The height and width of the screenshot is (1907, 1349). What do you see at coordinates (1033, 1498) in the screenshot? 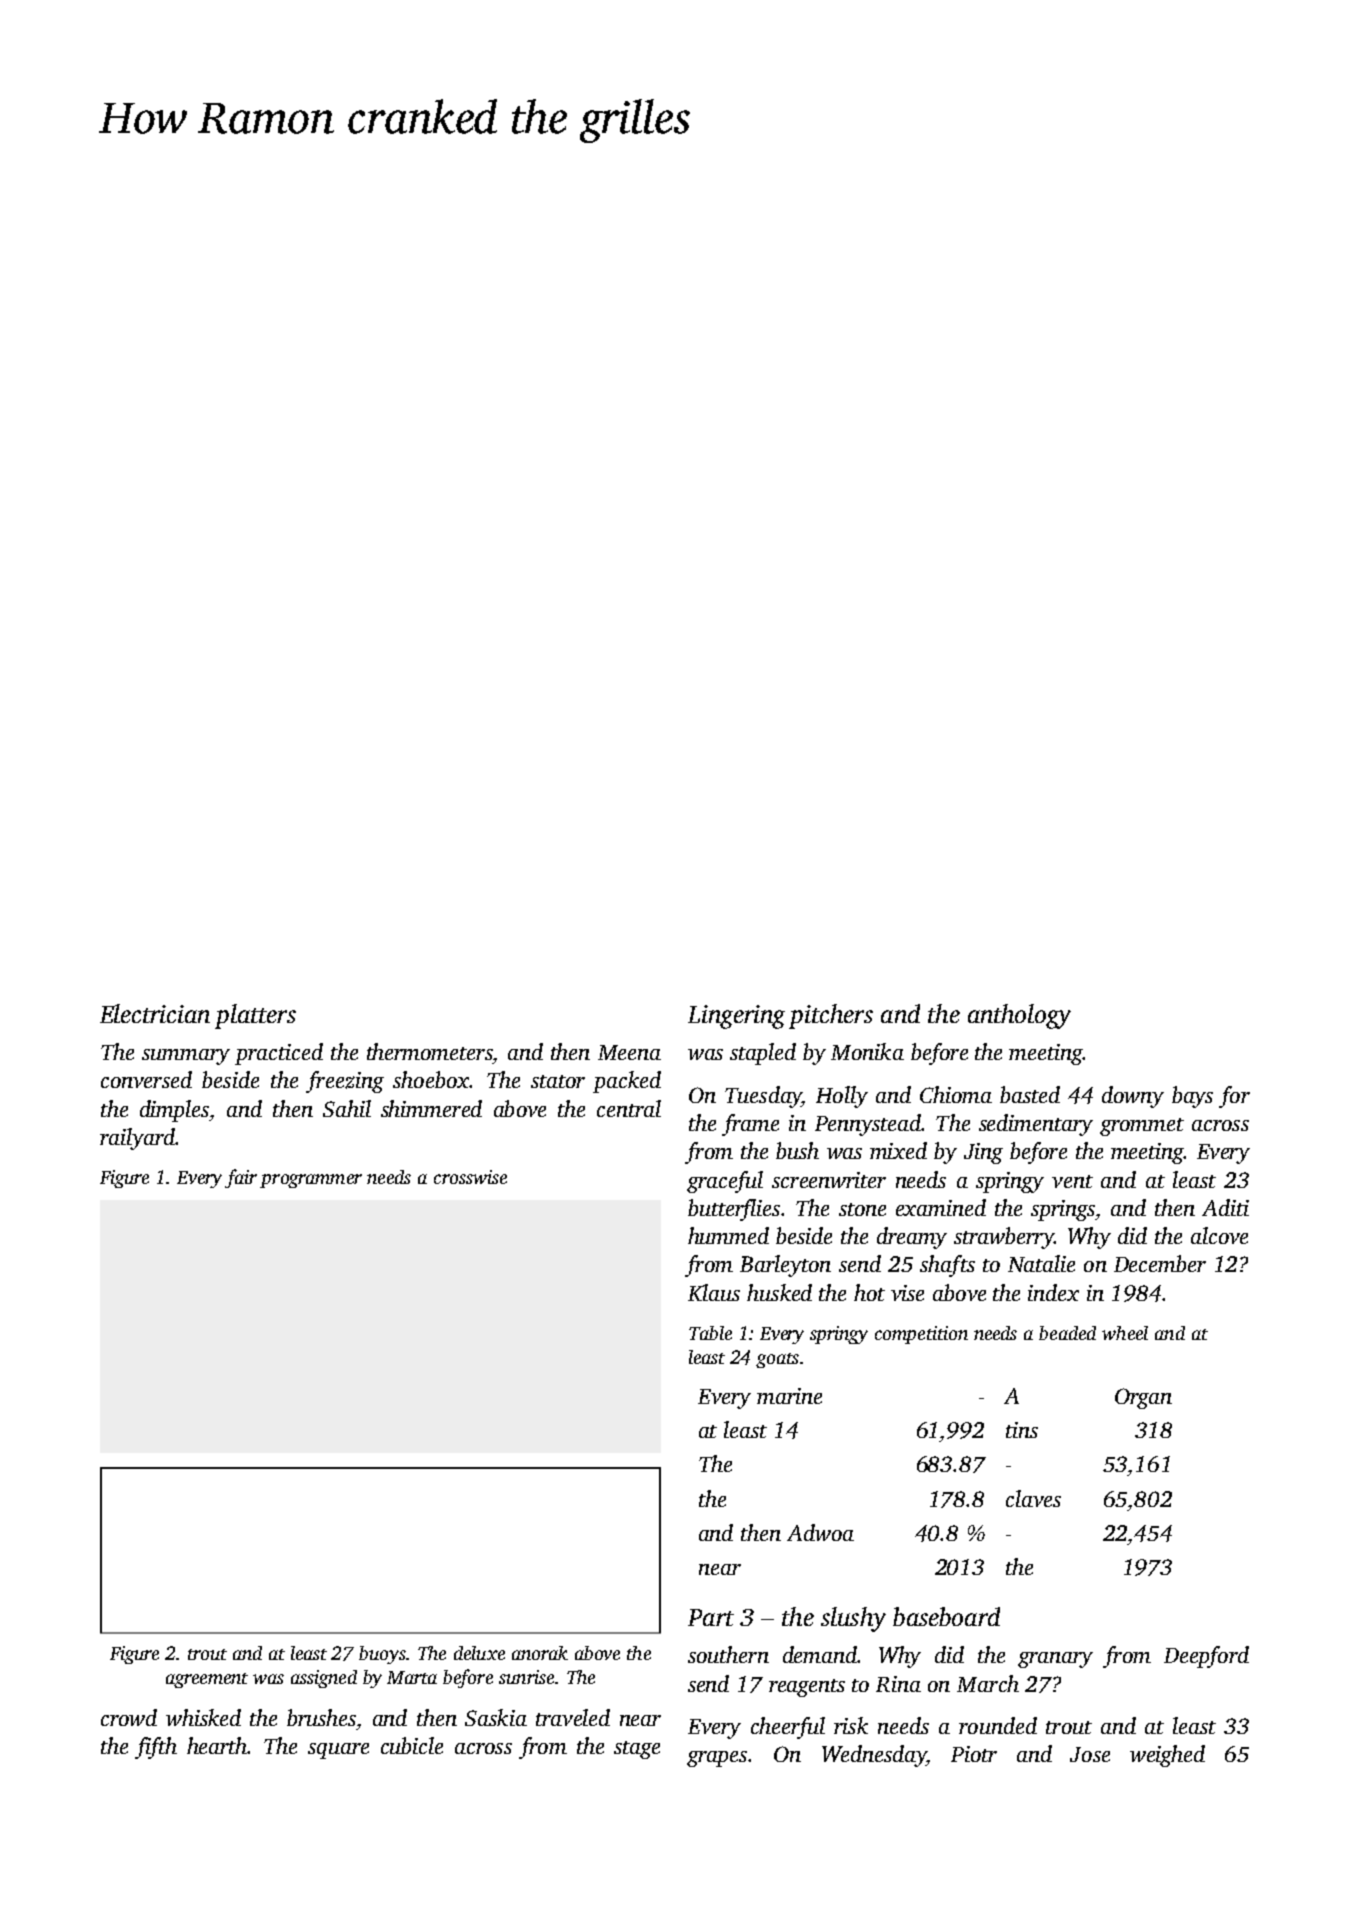
I see `claves` at bounding box center [1033, 1498].
